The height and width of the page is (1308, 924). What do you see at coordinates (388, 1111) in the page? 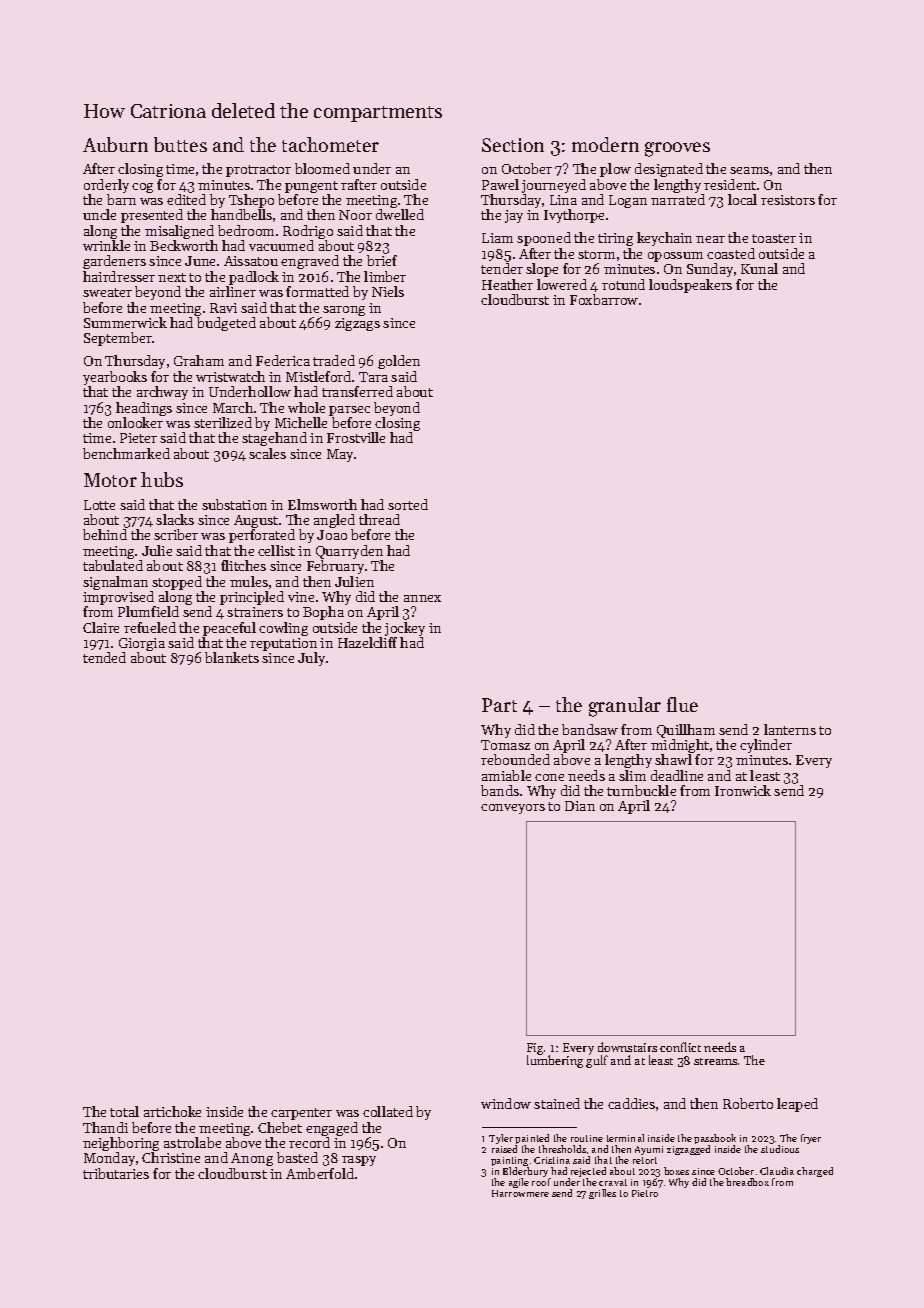
I see `collated` at bounding box center [388, 1111].
